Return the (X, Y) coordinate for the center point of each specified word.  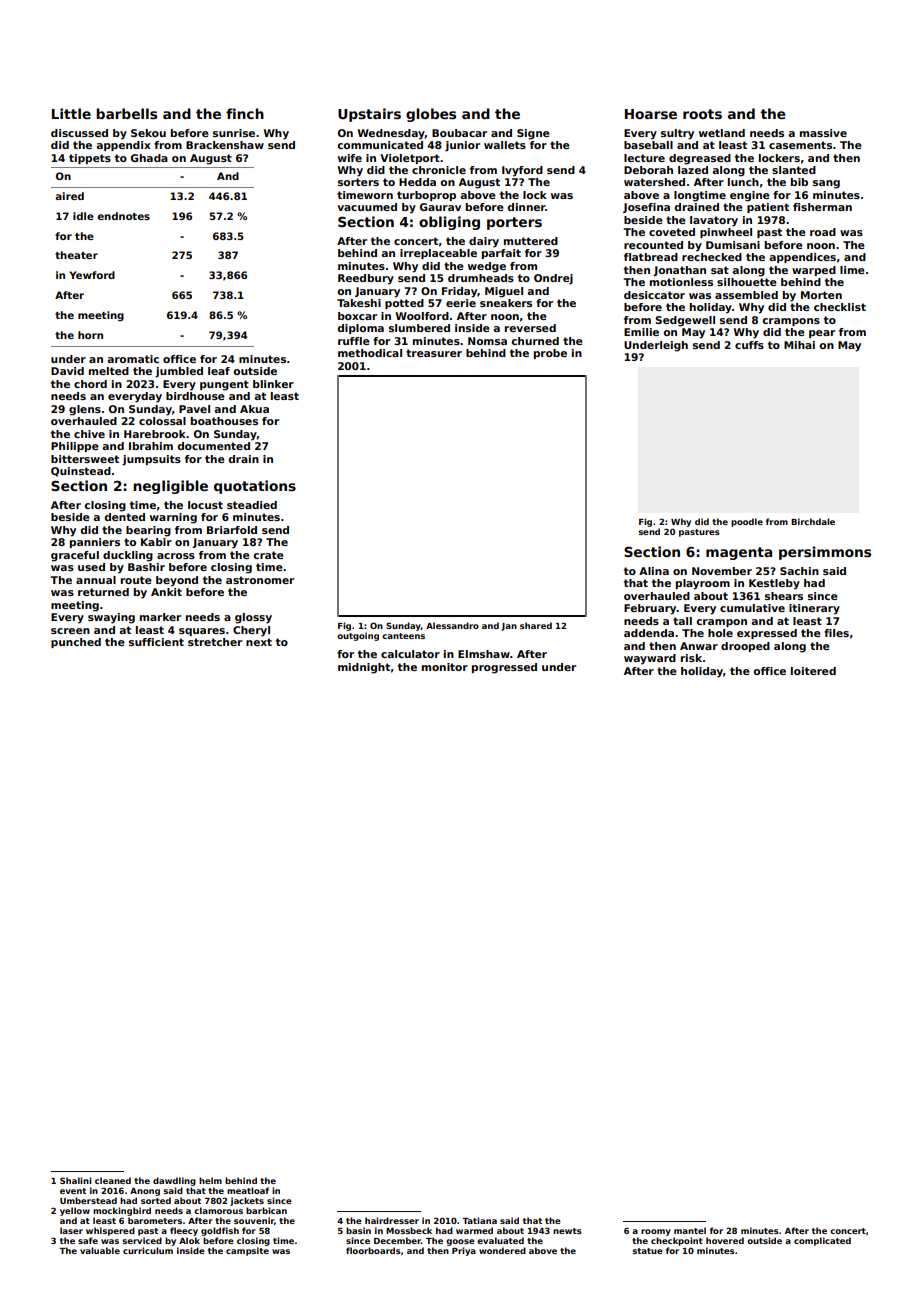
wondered (502, 1250)
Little (71, 113)
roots (702, 114)
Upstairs (369, 115)
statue (647, 1251)
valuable (100, 1250)
